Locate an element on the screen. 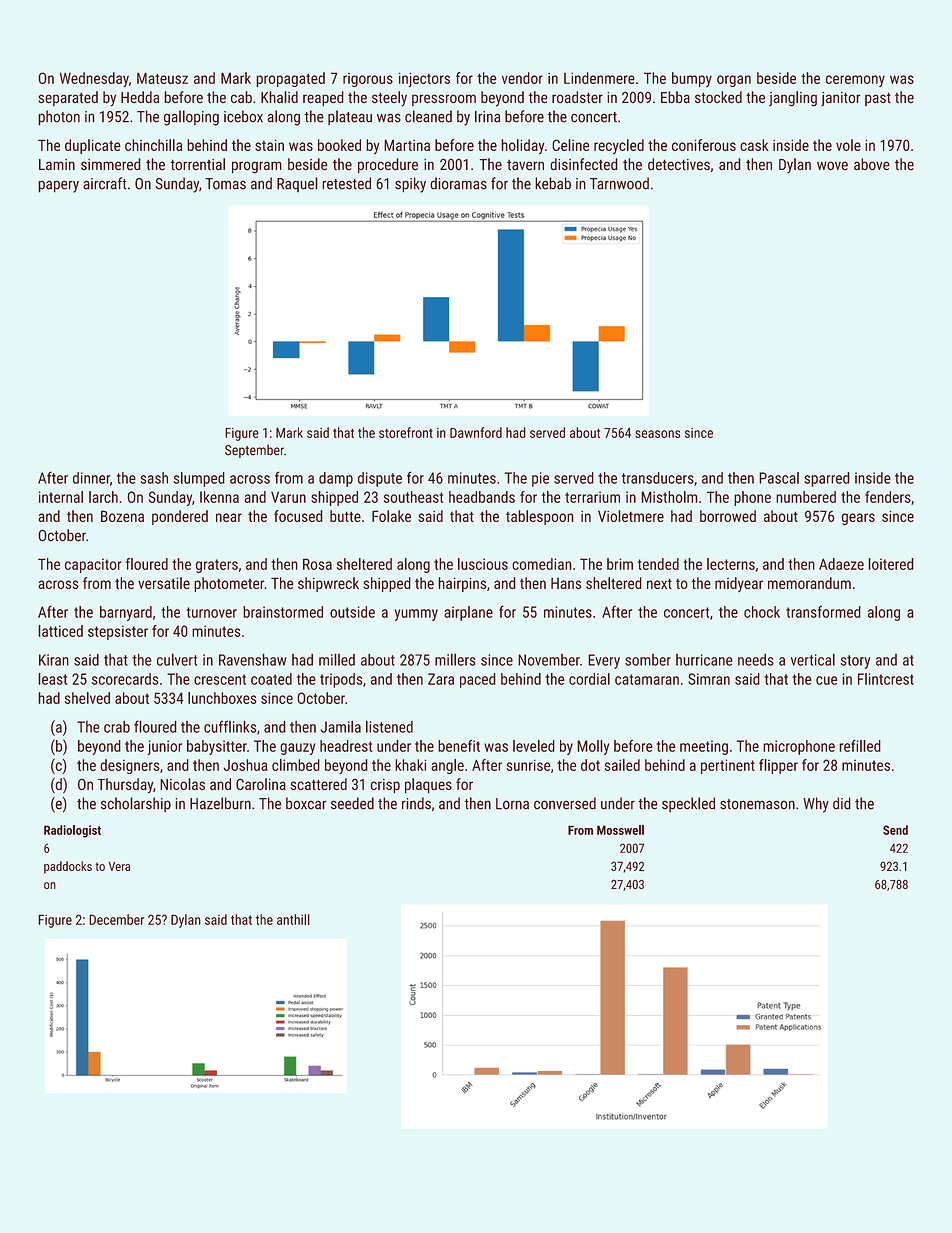  luscious is located at coordinates (483, 564).
